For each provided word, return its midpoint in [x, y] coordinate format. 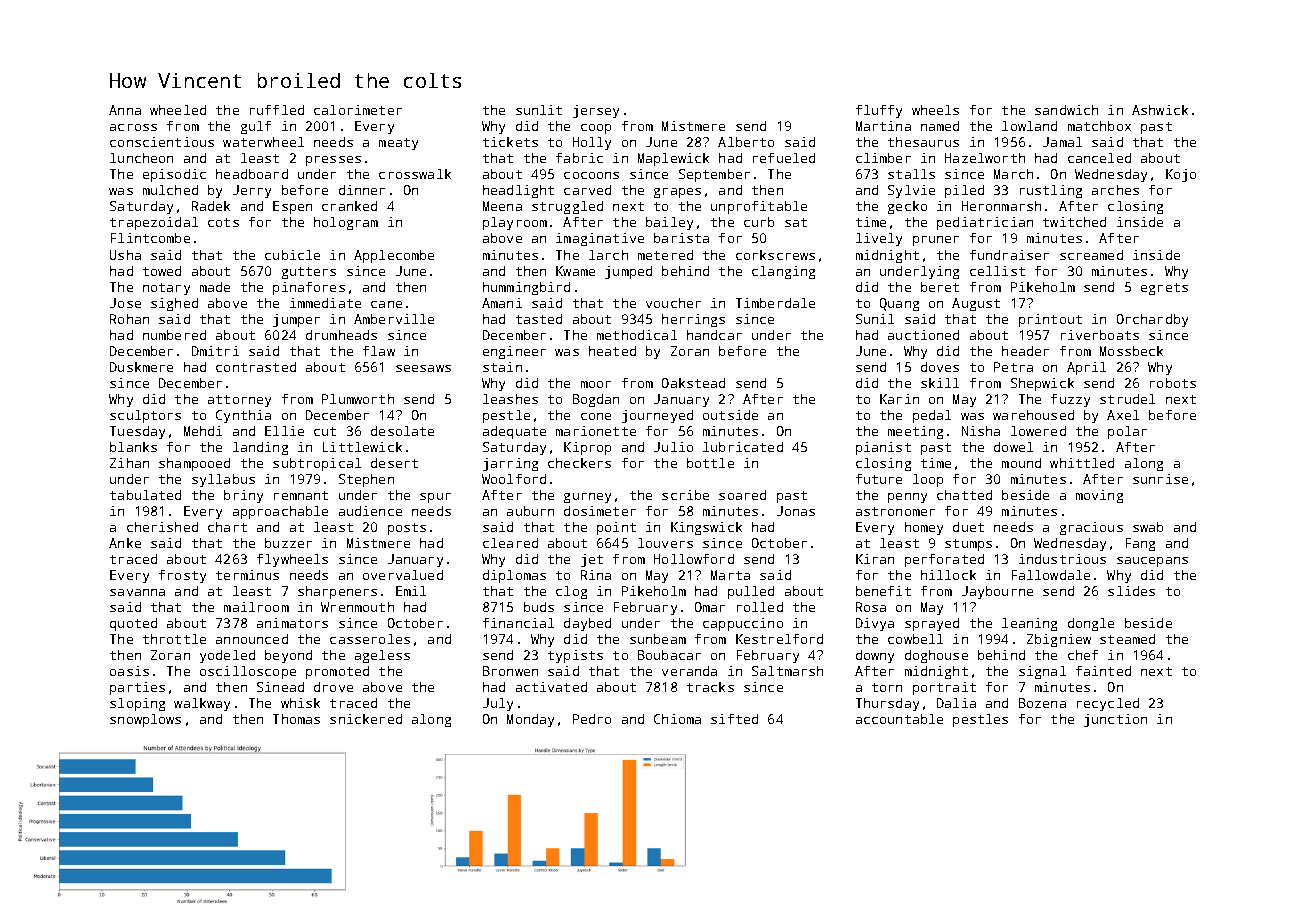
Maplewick [673, 159]
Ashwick [1160, 110]
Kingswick [706, 528]
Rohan [129, 319]
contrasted [256, 367]
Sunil [875, 319]
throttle [174, 639]
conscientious [162, 142]
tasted [539, 319]
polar [1127, 432]
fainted [1103, 671]
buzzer [288, 543]
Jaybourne [997, 592]
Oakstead [693, 383]
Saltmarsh [787, 671]
